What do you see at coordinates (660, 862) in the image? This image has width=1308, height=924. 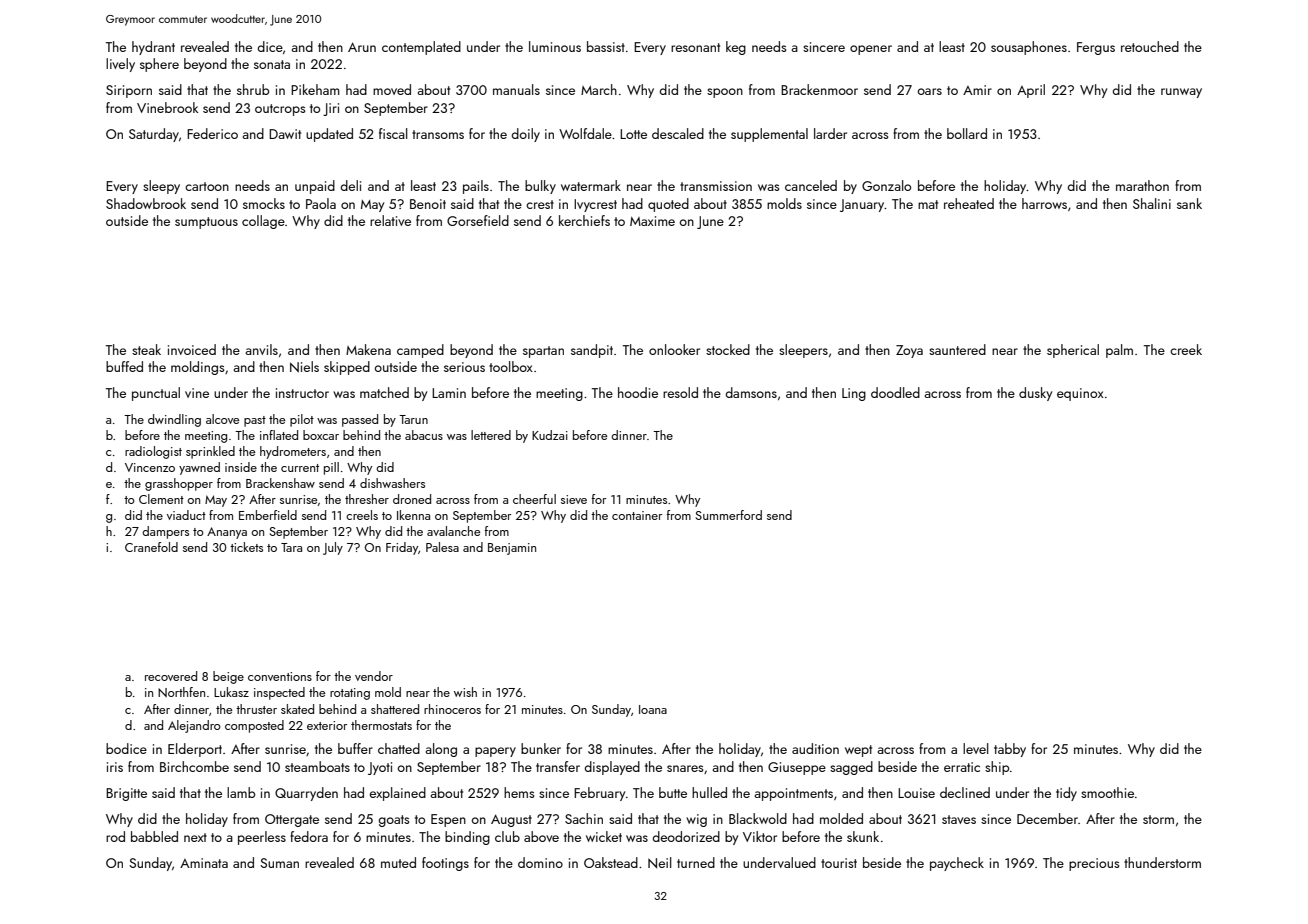 I see `Neil` at bounding box center [660, 862].
